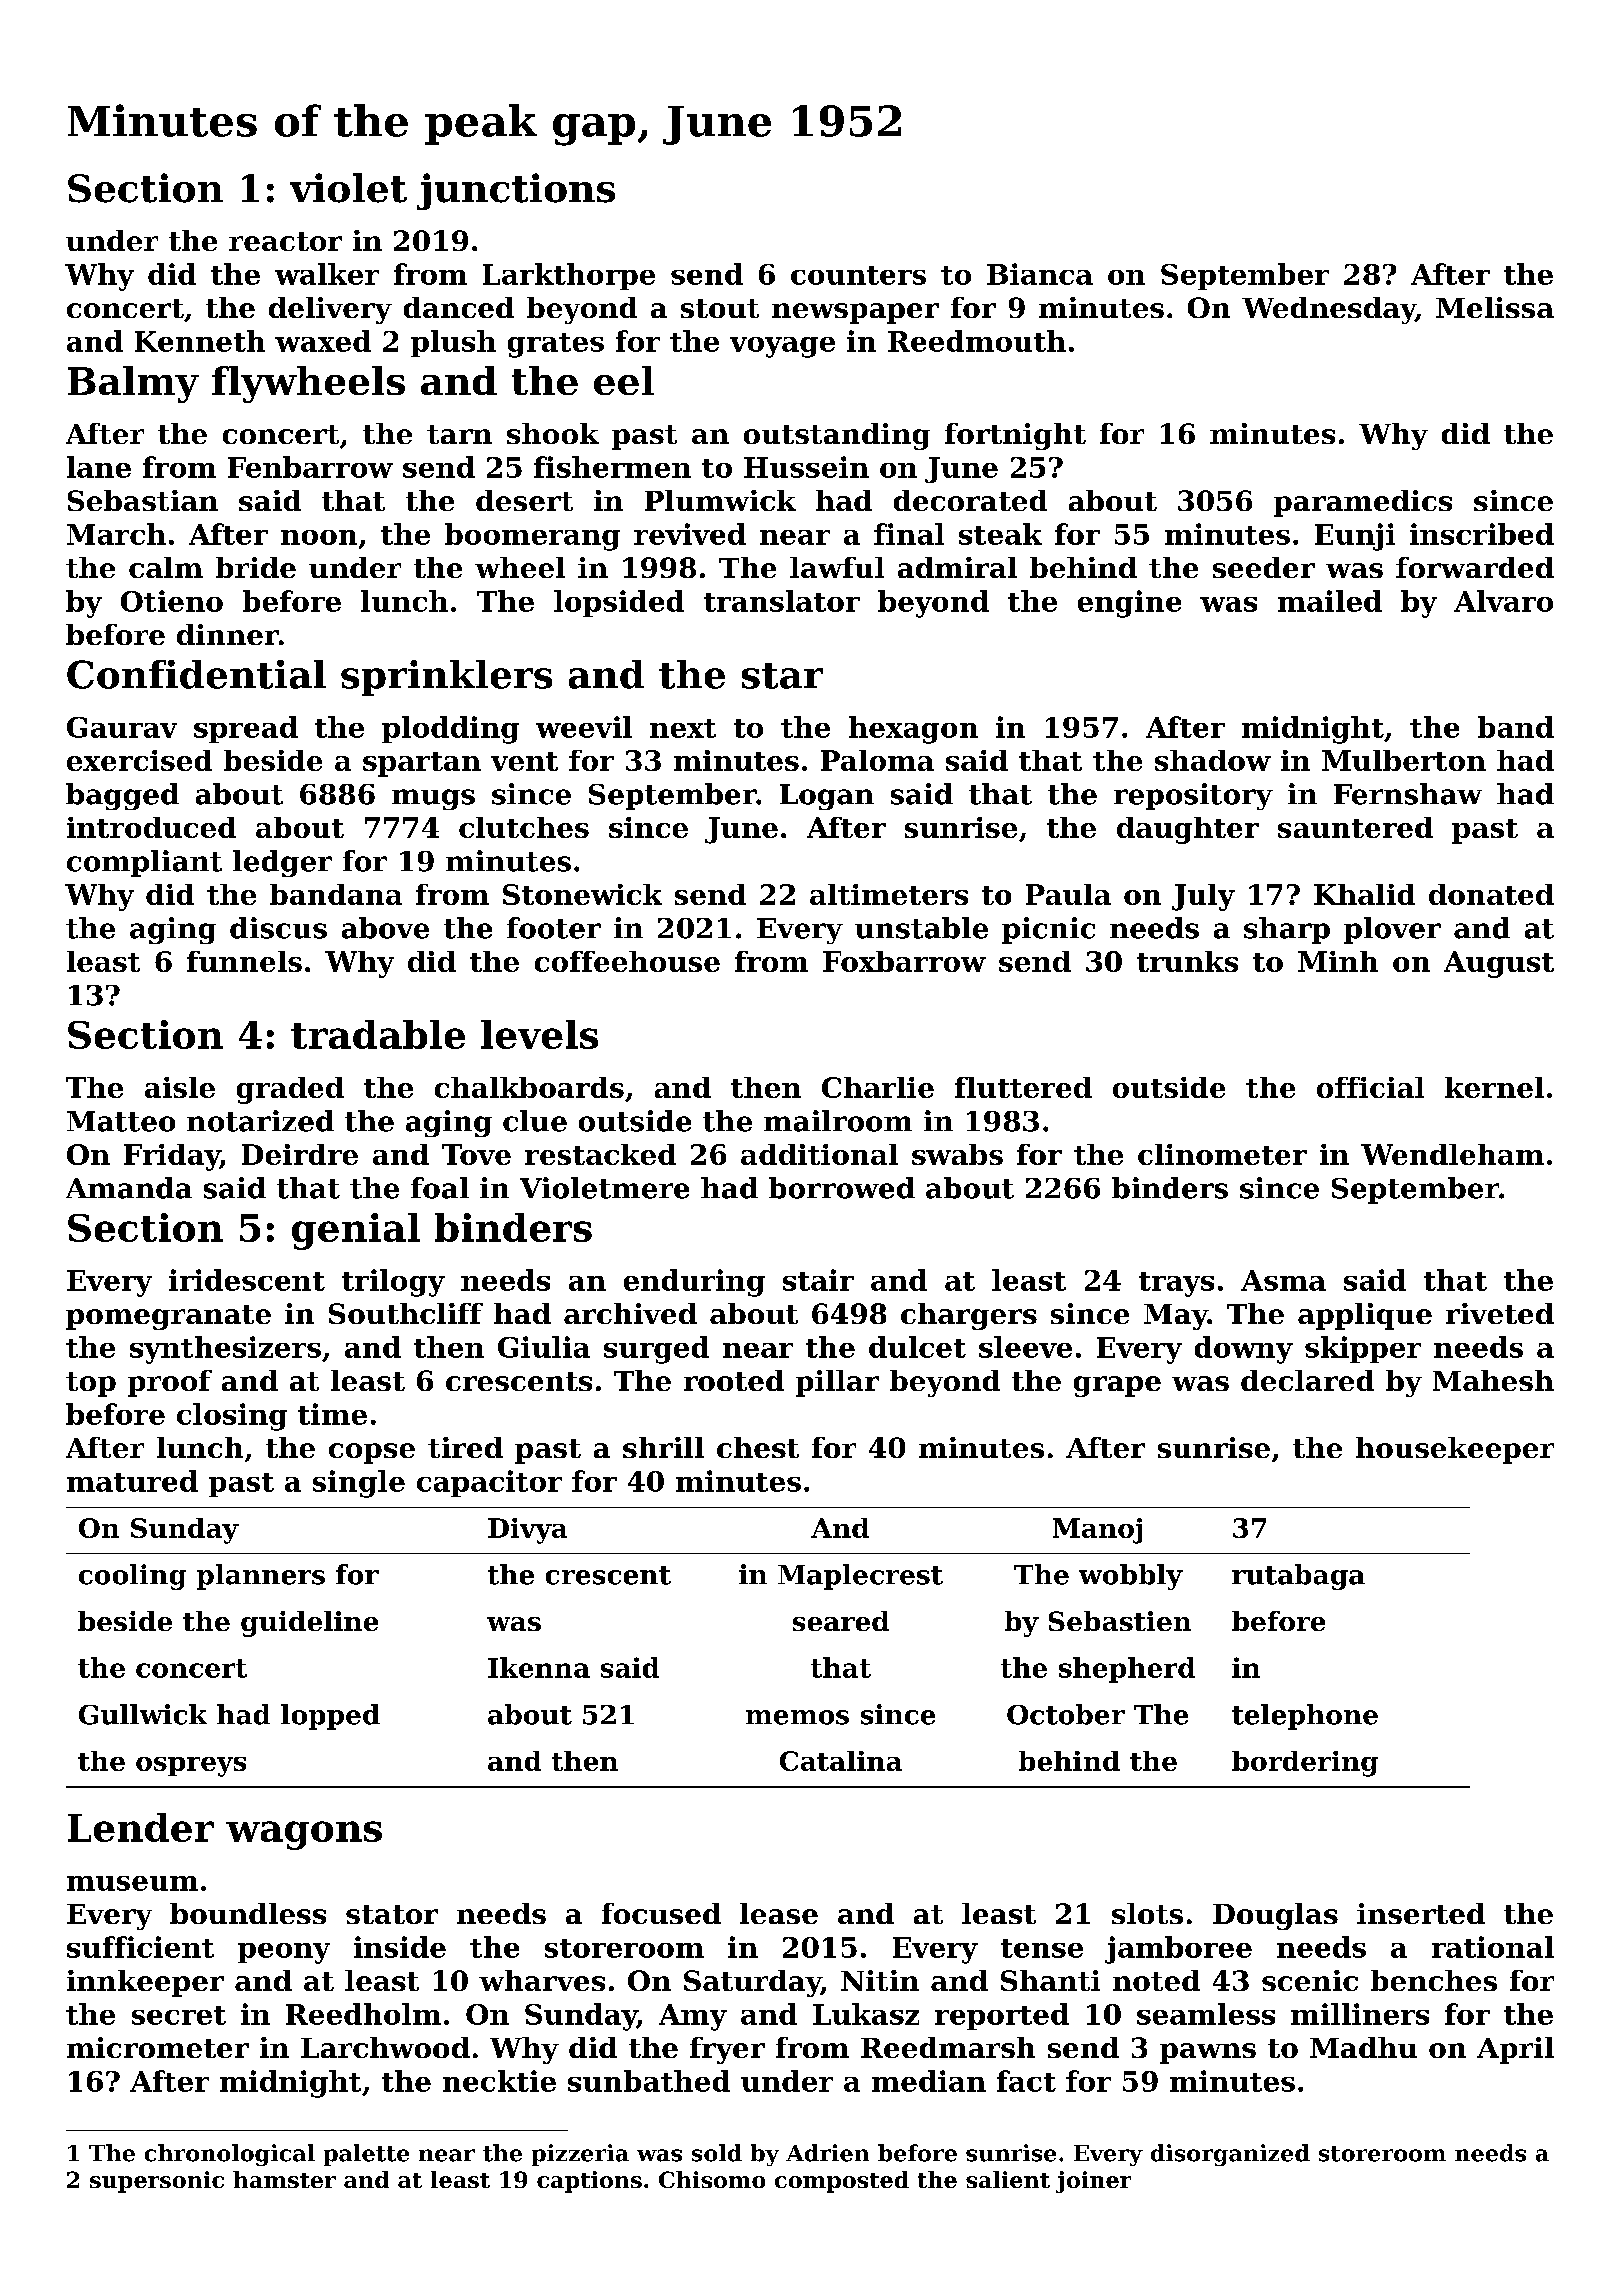 This screenshot has width=1620, height=2292. What do you see at coordinates (284, 2179) in the screenshot?
I see `hamster` at bounding box center [284, 2179].
